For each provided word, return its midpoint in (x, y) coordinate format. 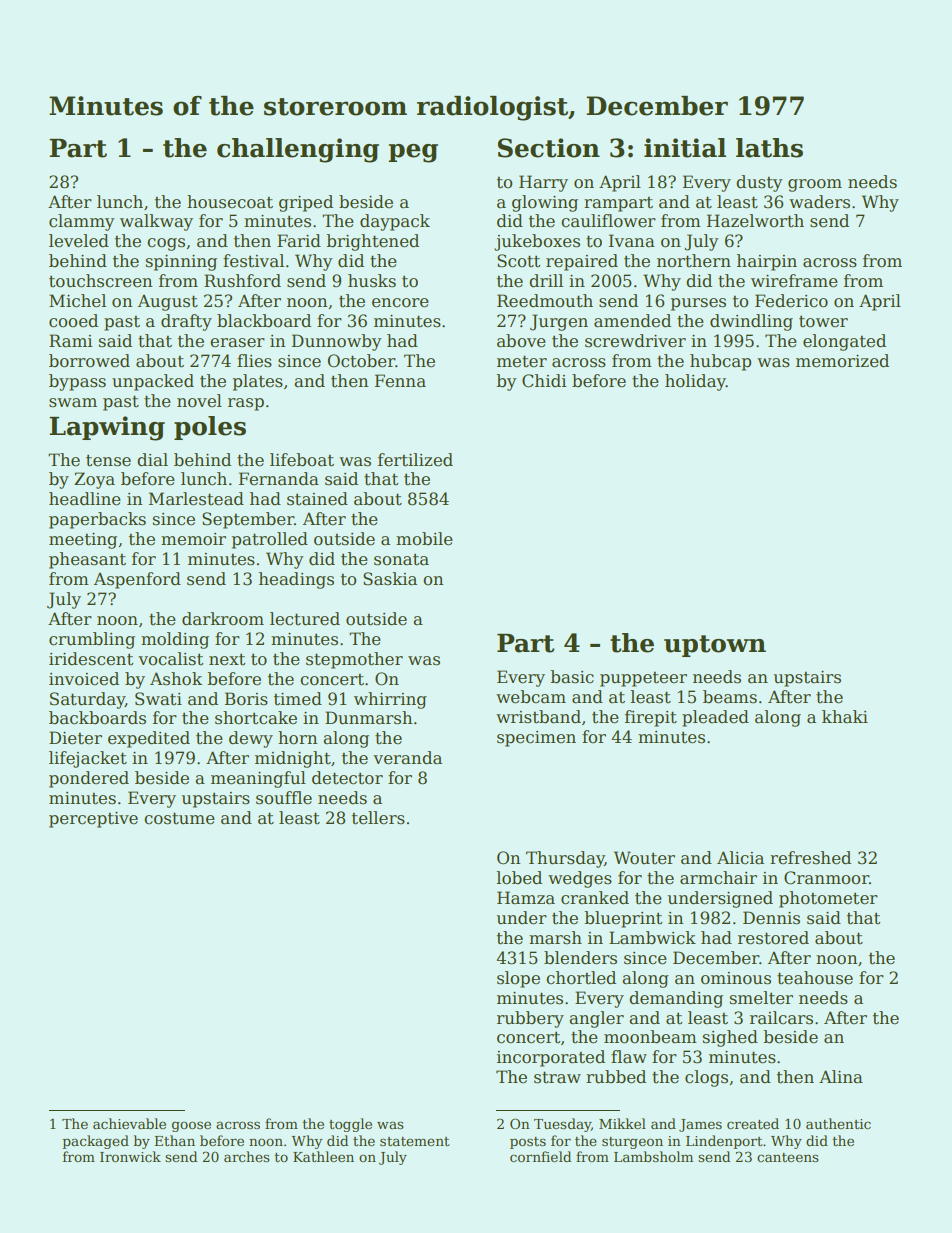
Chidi (544, 381)
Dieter (75, 738)
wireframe (794, 281)
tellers (378, 818)
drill (546, 281)
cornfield (540, 1156)
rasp (246, 404)
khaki (845, 717)
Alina (841, 1077)
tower (823, 322)
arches (247, 1156)
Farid (299, 241)
